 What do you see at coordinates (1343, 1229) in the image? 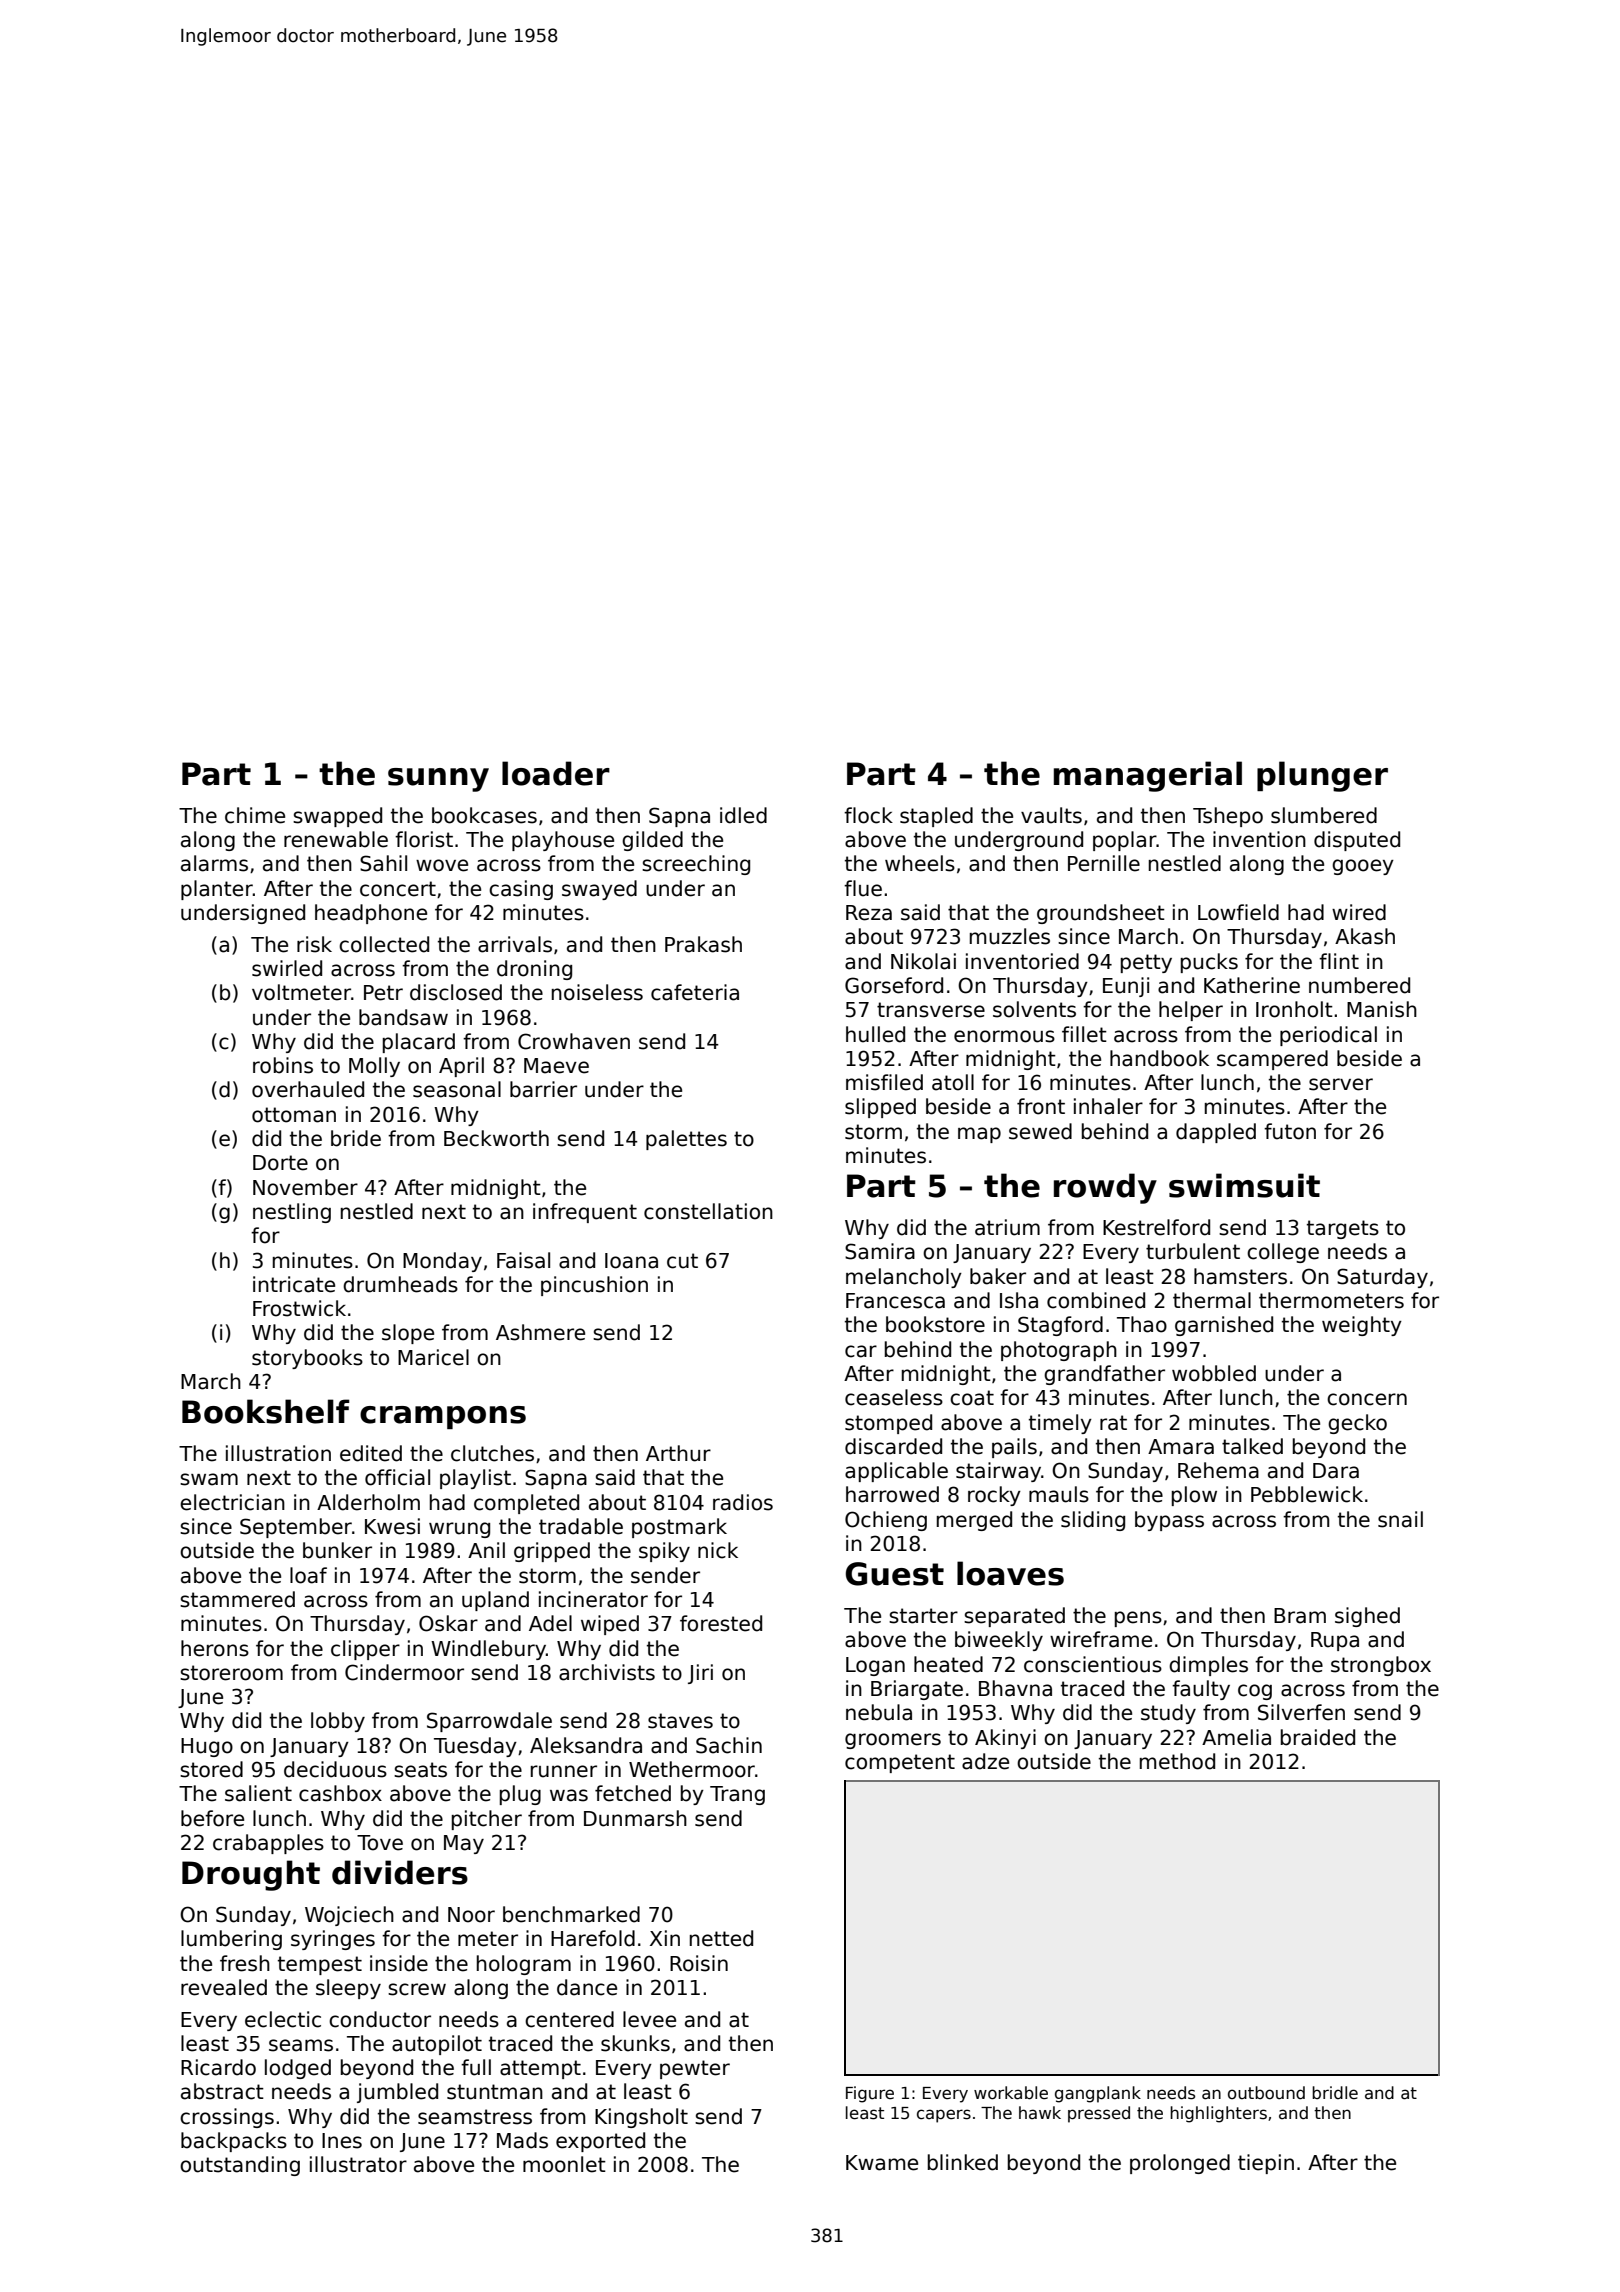
I see `targets` at bounding box center [1343, 1229].
